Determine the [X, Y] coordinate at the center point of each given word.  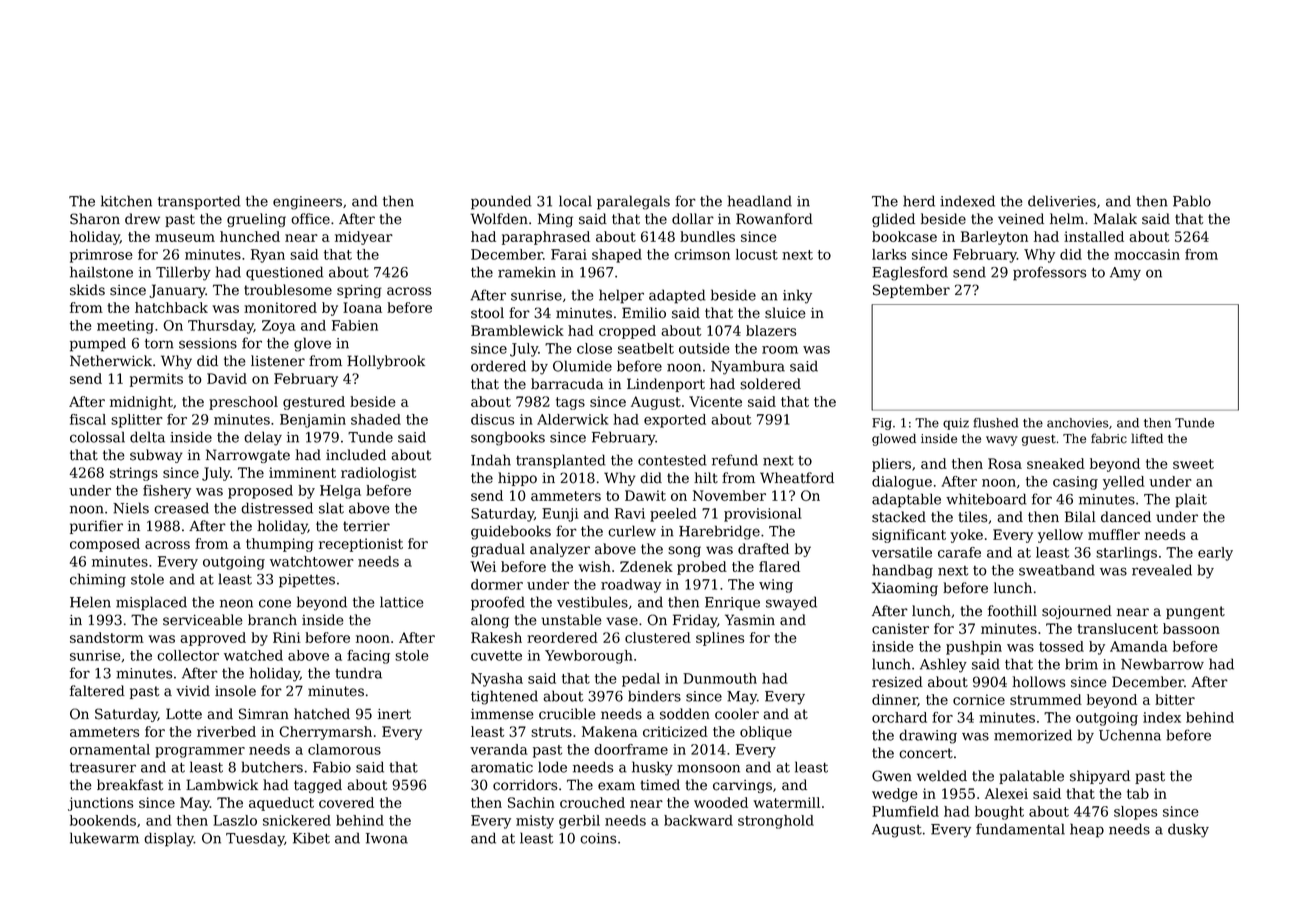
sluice [785, 313]
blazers [771, 330]
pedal [641, 680]
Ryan [268, 256]
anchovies [1078, 423]
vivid [193, 691]
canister [900, 628]
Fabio [332, 767]
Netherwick [111, 361]
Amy [1125, 274]
